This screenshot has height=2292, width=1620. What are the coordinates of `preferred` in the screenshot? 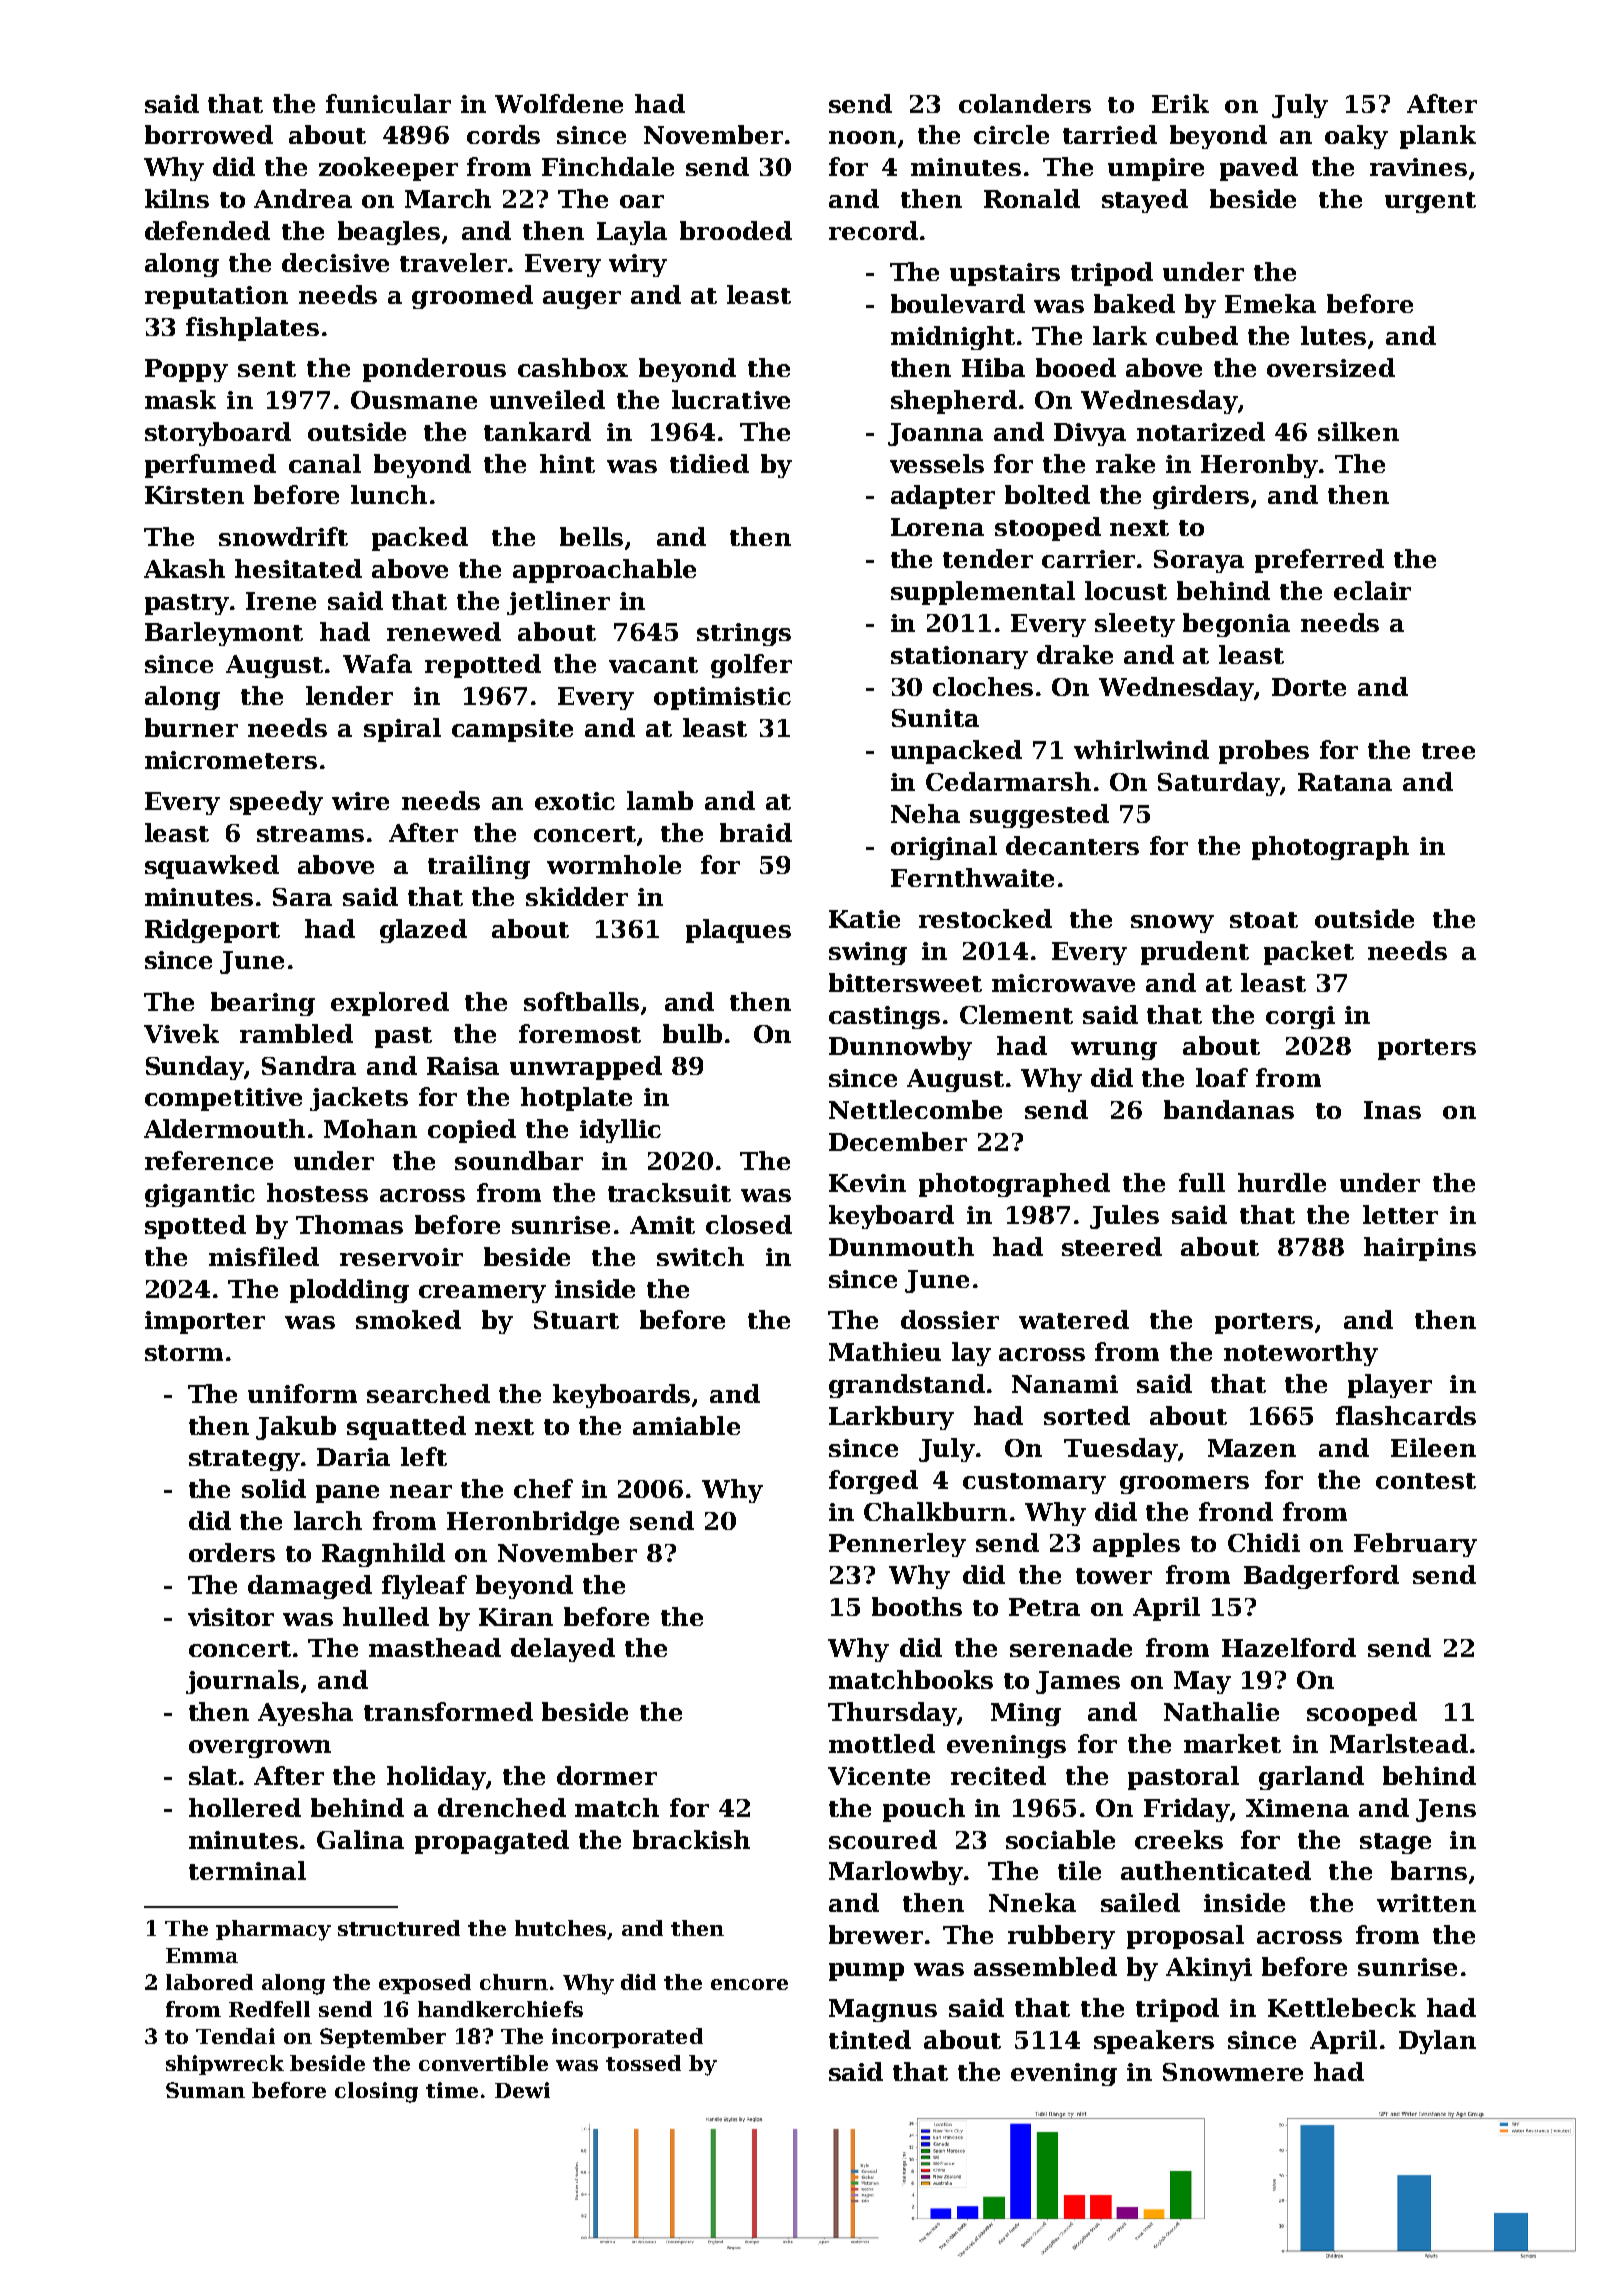 It's located at (1319, 561).
